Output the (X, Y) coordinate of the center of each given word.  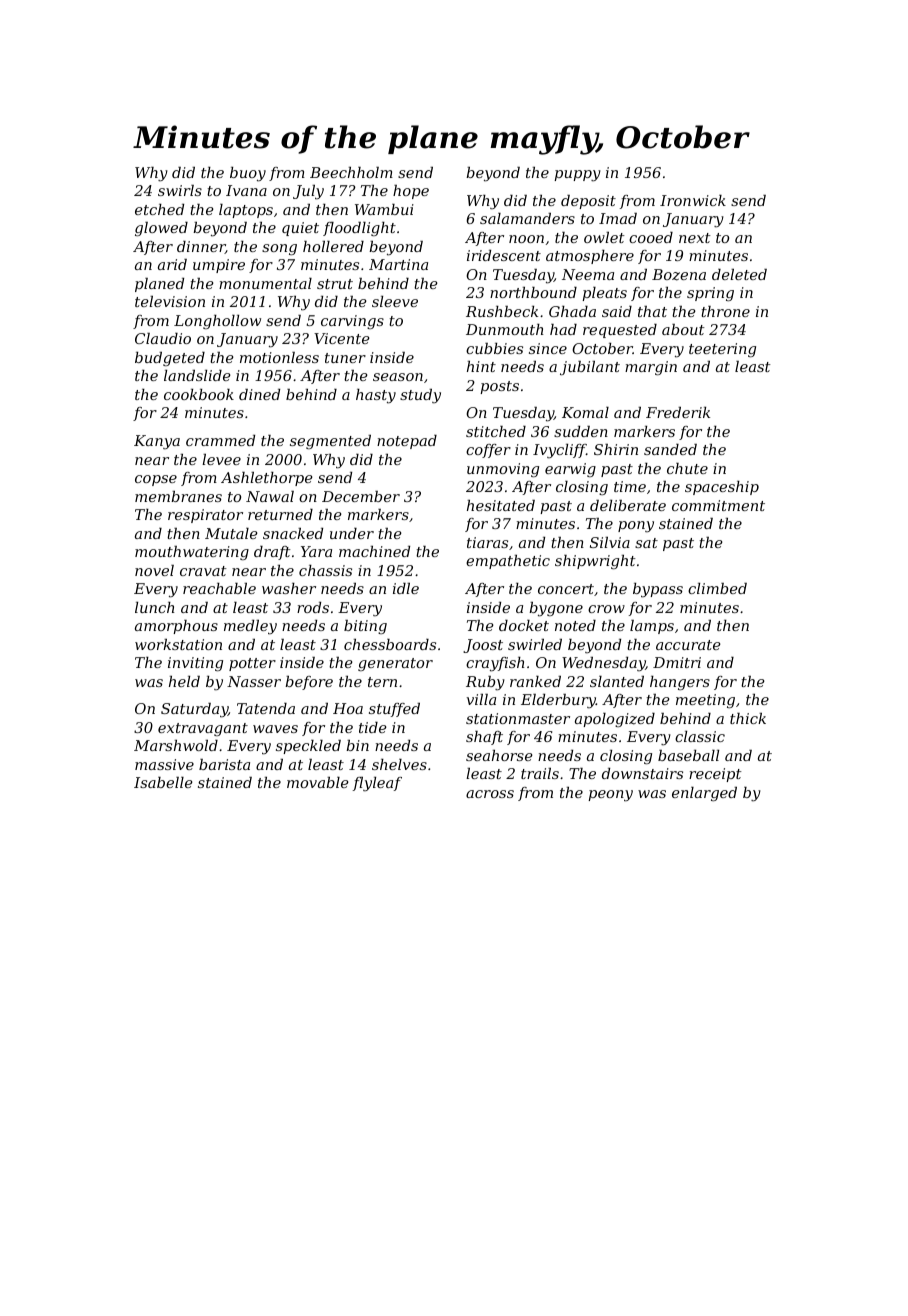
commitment (718, 505)
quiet (300, 229)
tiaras (487, 542)
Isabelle (163, 782)
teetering (722, 350)
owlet (604, 237)
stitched (496, 431)
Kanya (157, 442)
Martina (398, 264)
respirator (205, 516)
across (490, 794)
